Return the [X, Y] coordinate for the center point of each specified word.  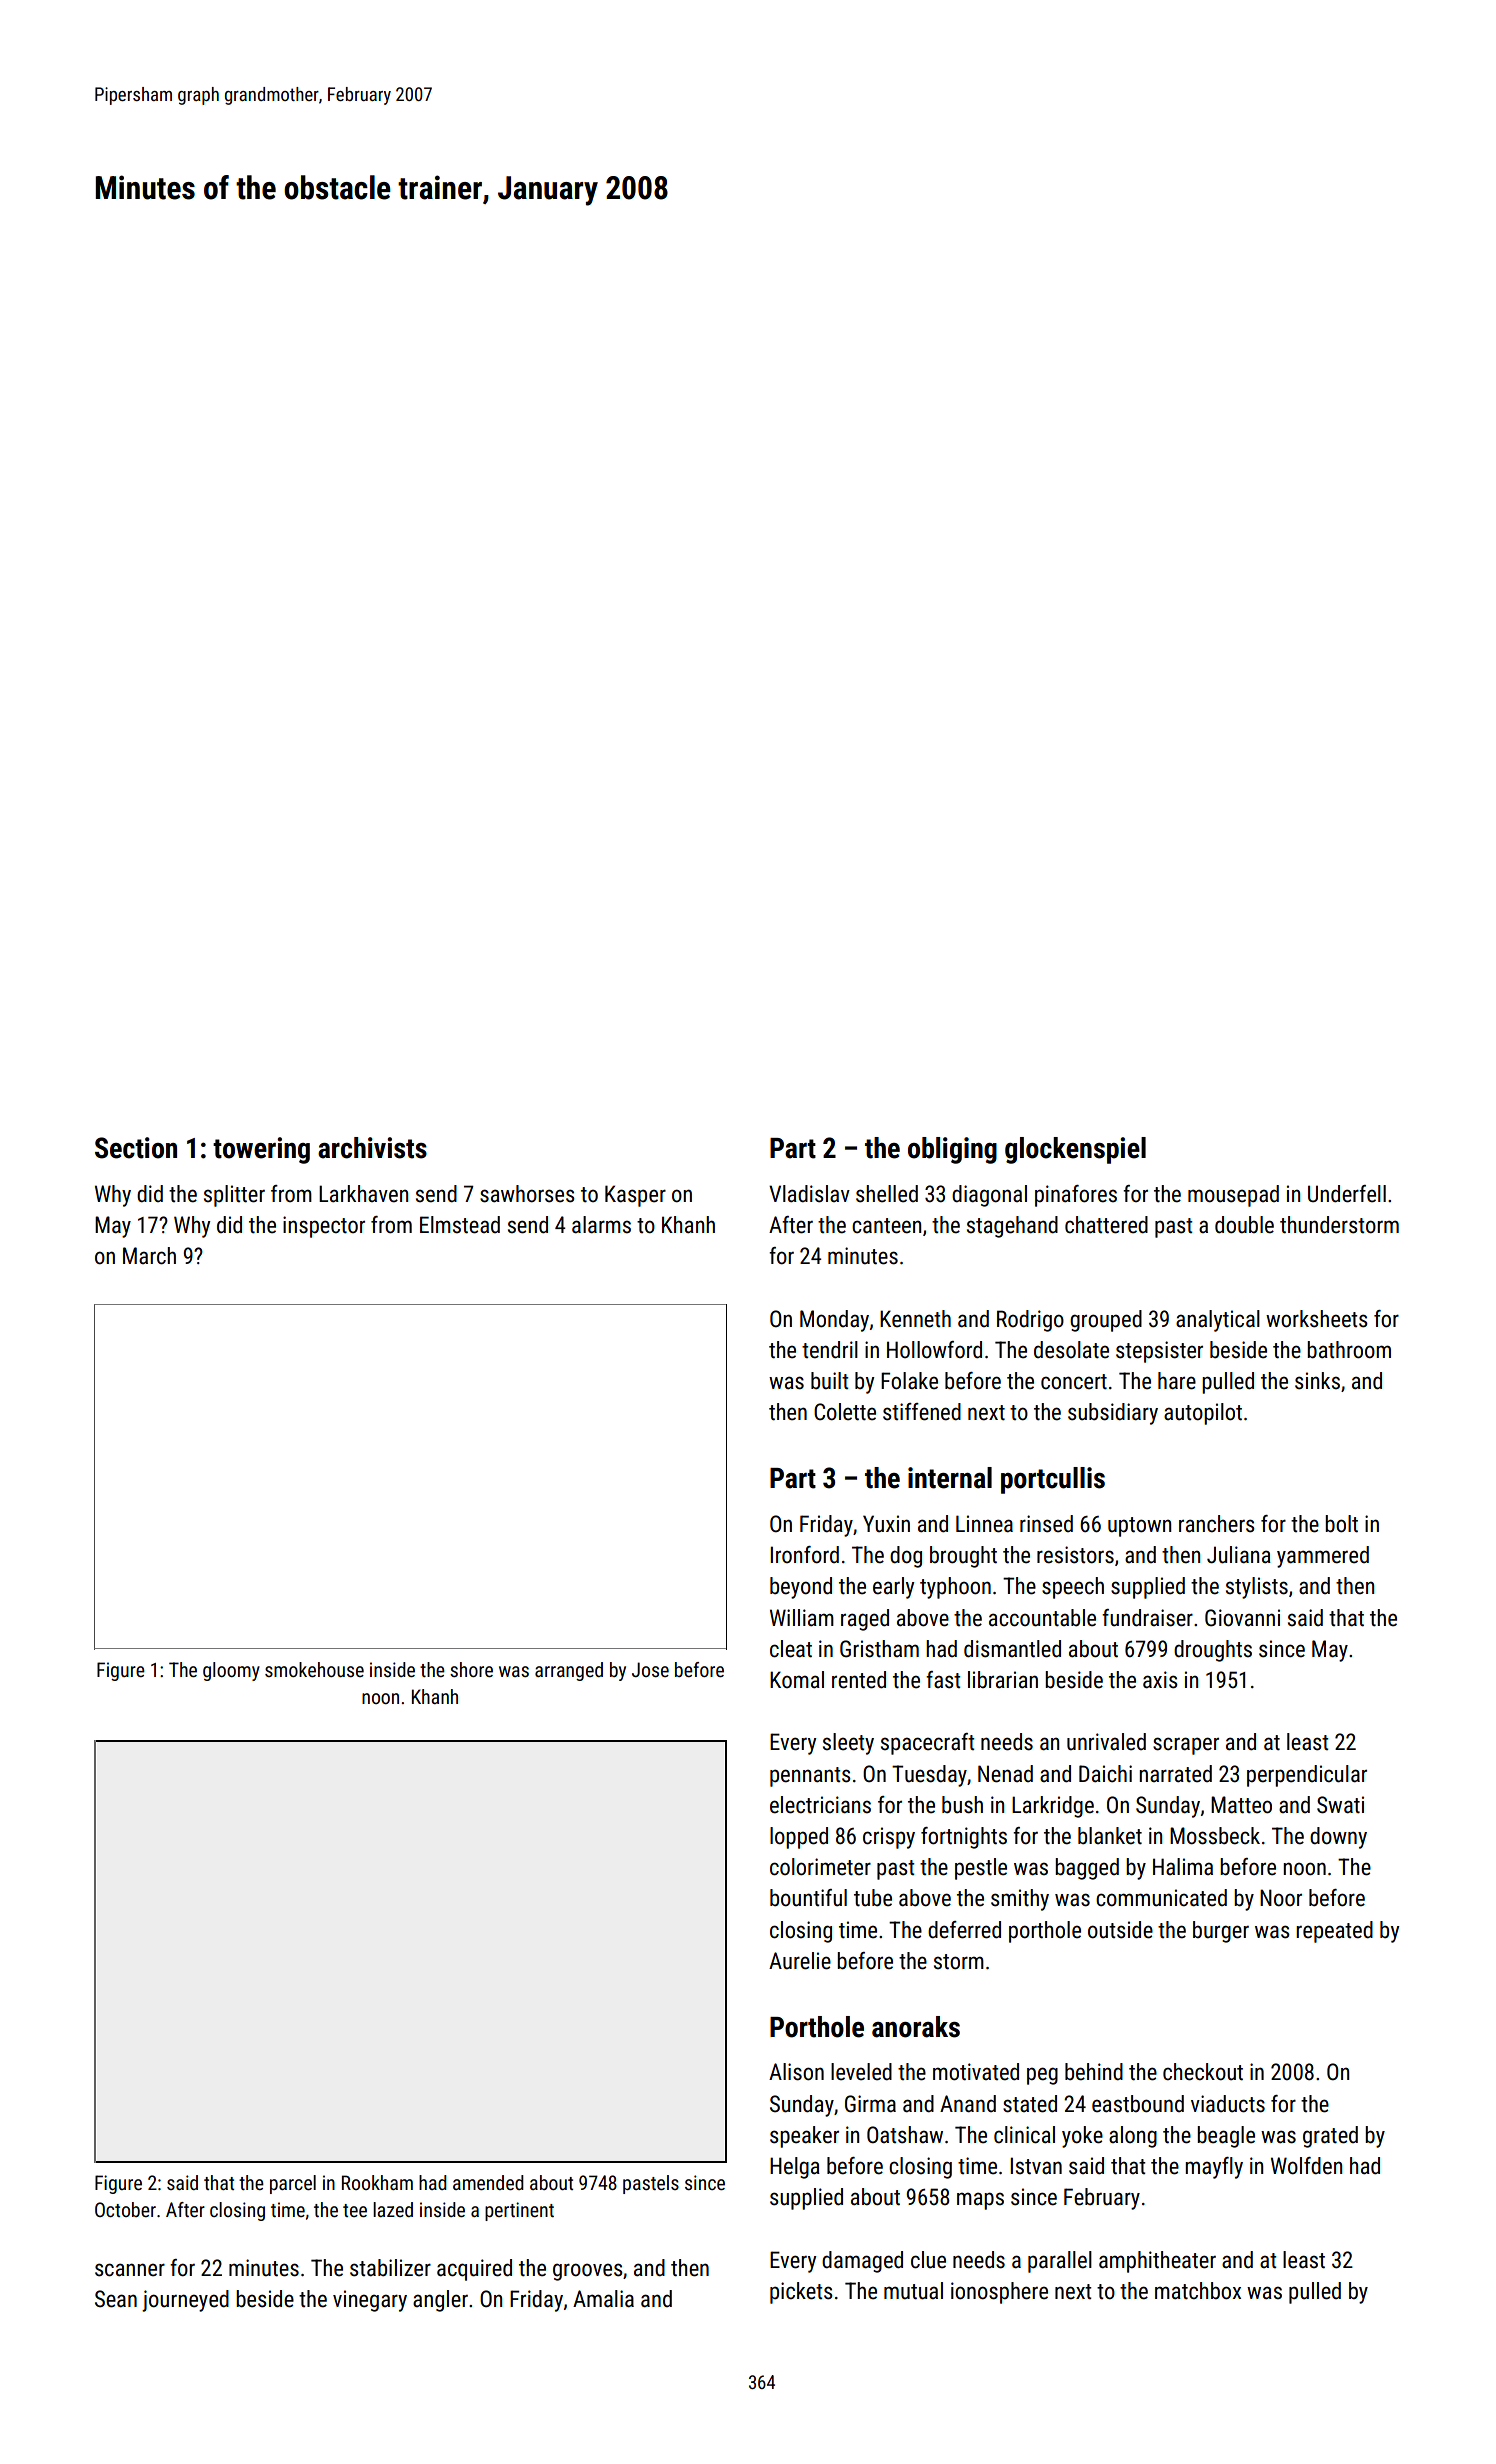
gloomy [231, 1671]
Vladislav [809, 1194]
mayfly [1214, 2168]
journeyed [185, 2301]
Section [136, 1148]
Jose [650, 1669]
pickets [801, 2293]
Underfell [1347, 1194]
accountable [1042, 1618]
